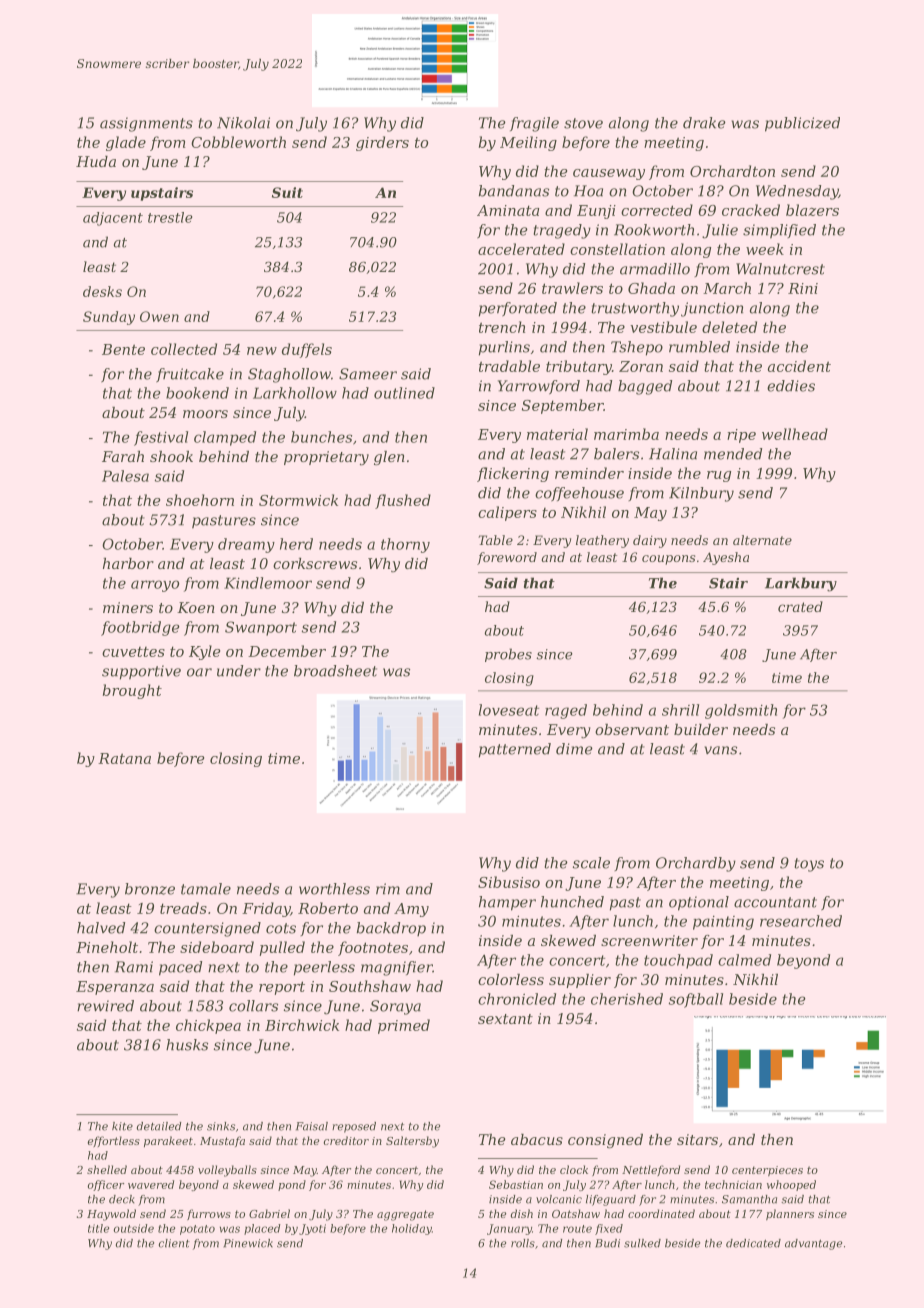  I want to click on sinks, so click(221, 1126).
